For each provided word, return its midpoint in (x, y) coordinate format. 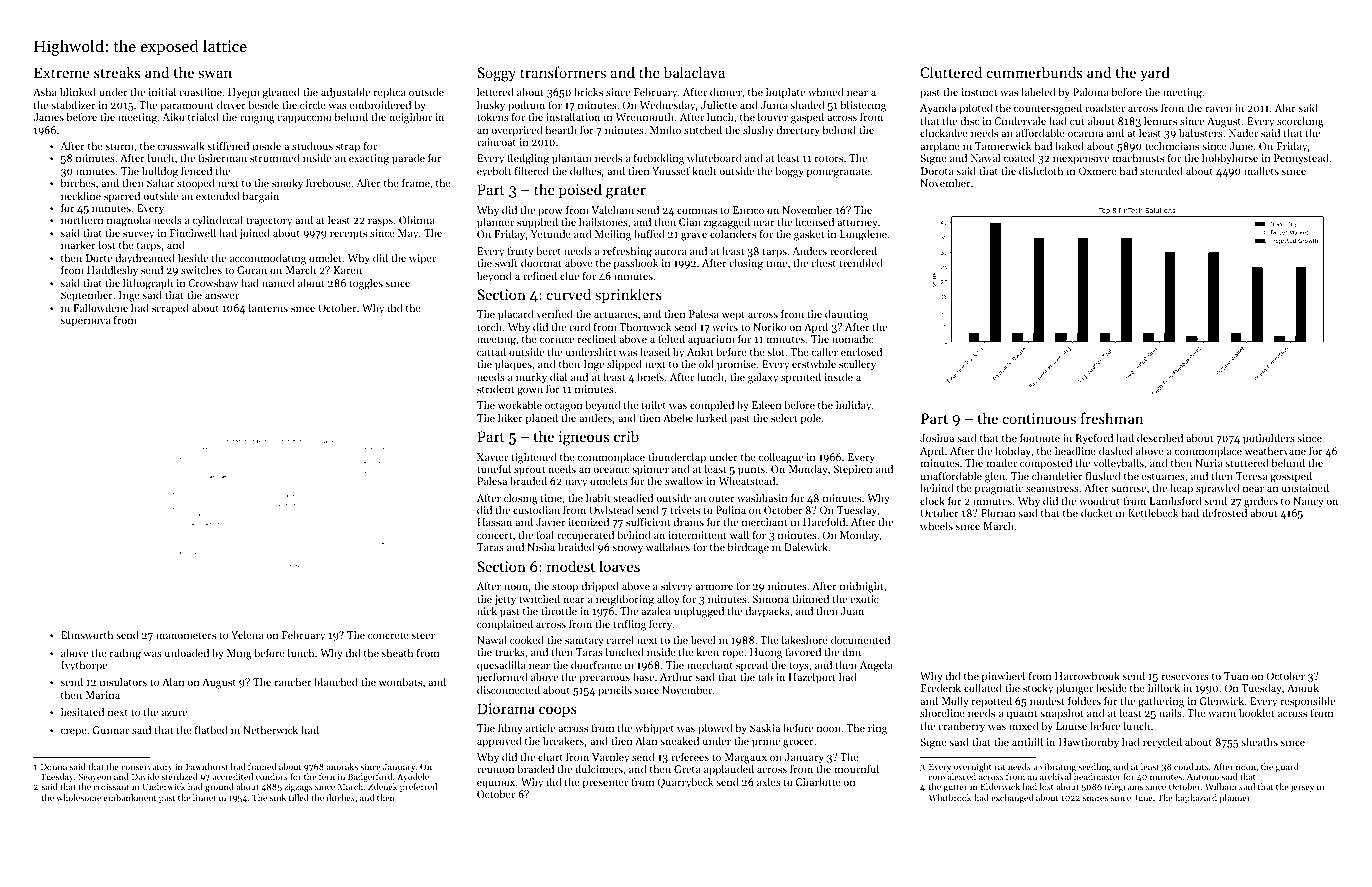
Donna (54, 766)
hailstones (603, 221)
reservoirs (1185, 676)
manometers (186, 635)
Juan (852, 611)
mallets (1261, 170)
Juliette (719, 104)
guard (1287, 767)
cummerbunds (1034, 72)
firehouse (328, 182)
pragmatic (999, 489)
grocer (798, 743)
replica (390, 93)
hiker (510, 417)
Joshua (937, 437)
